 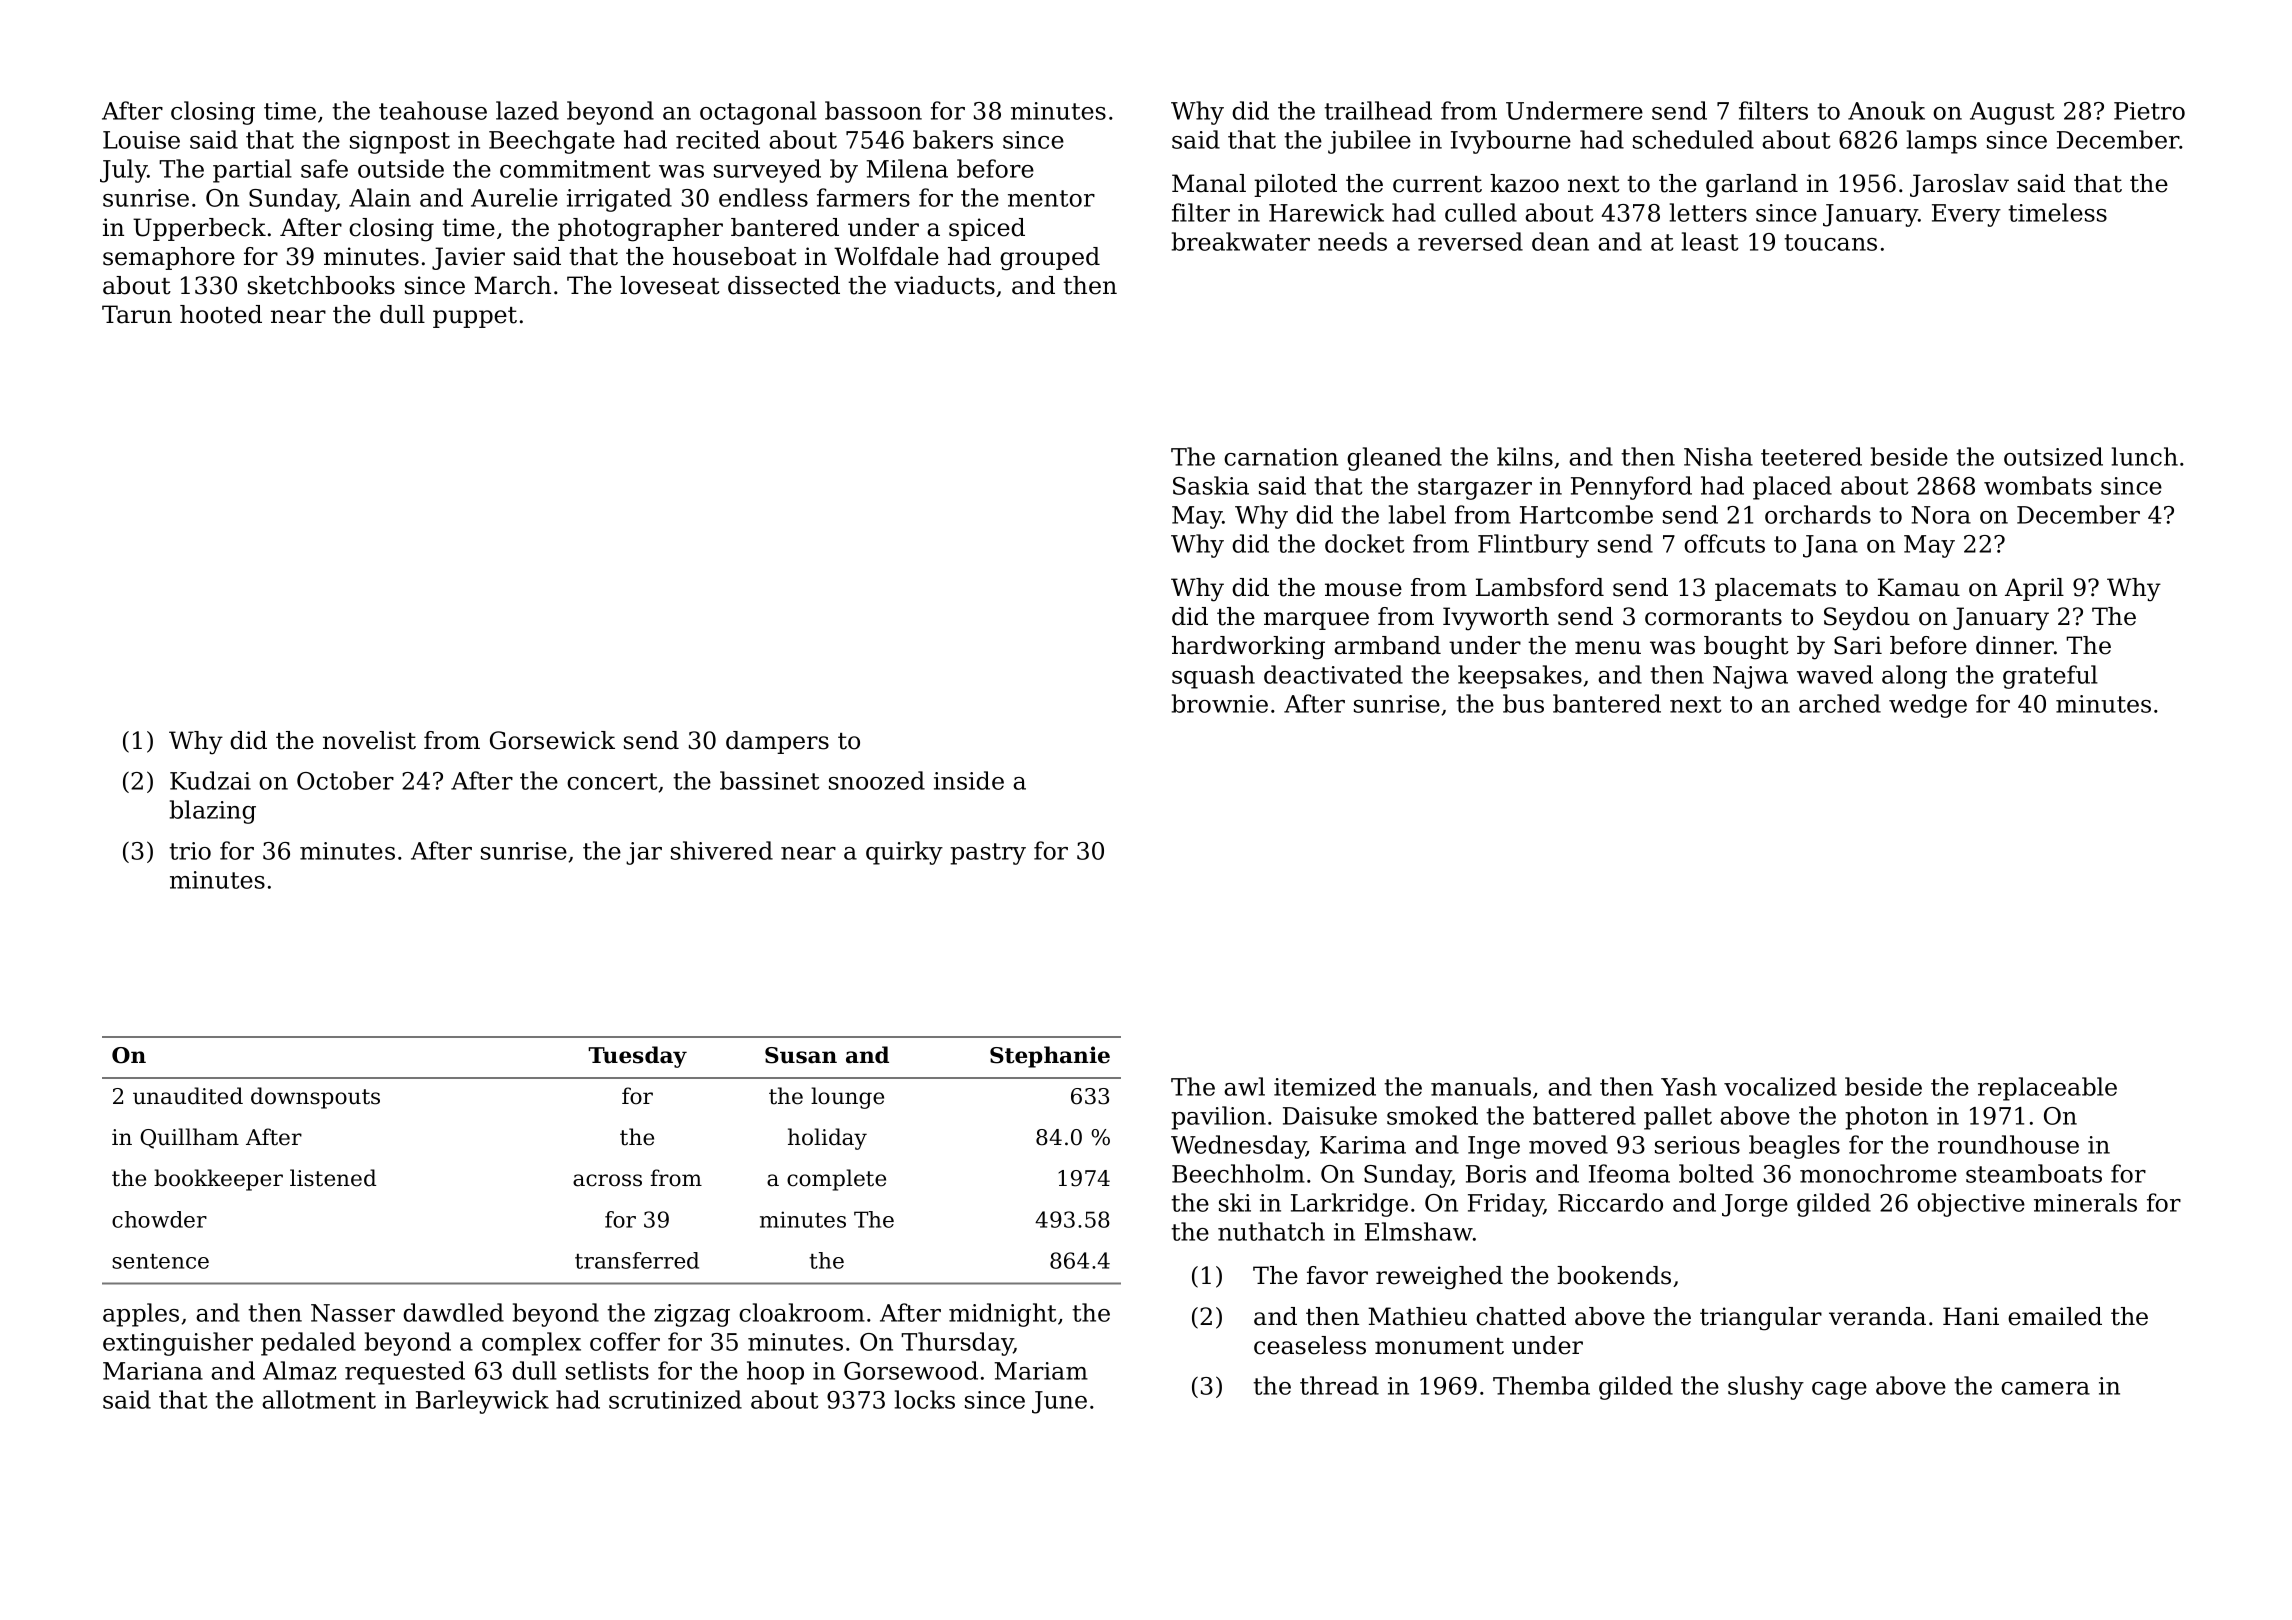 I want to click on partial, so click(x=252, y=171).
